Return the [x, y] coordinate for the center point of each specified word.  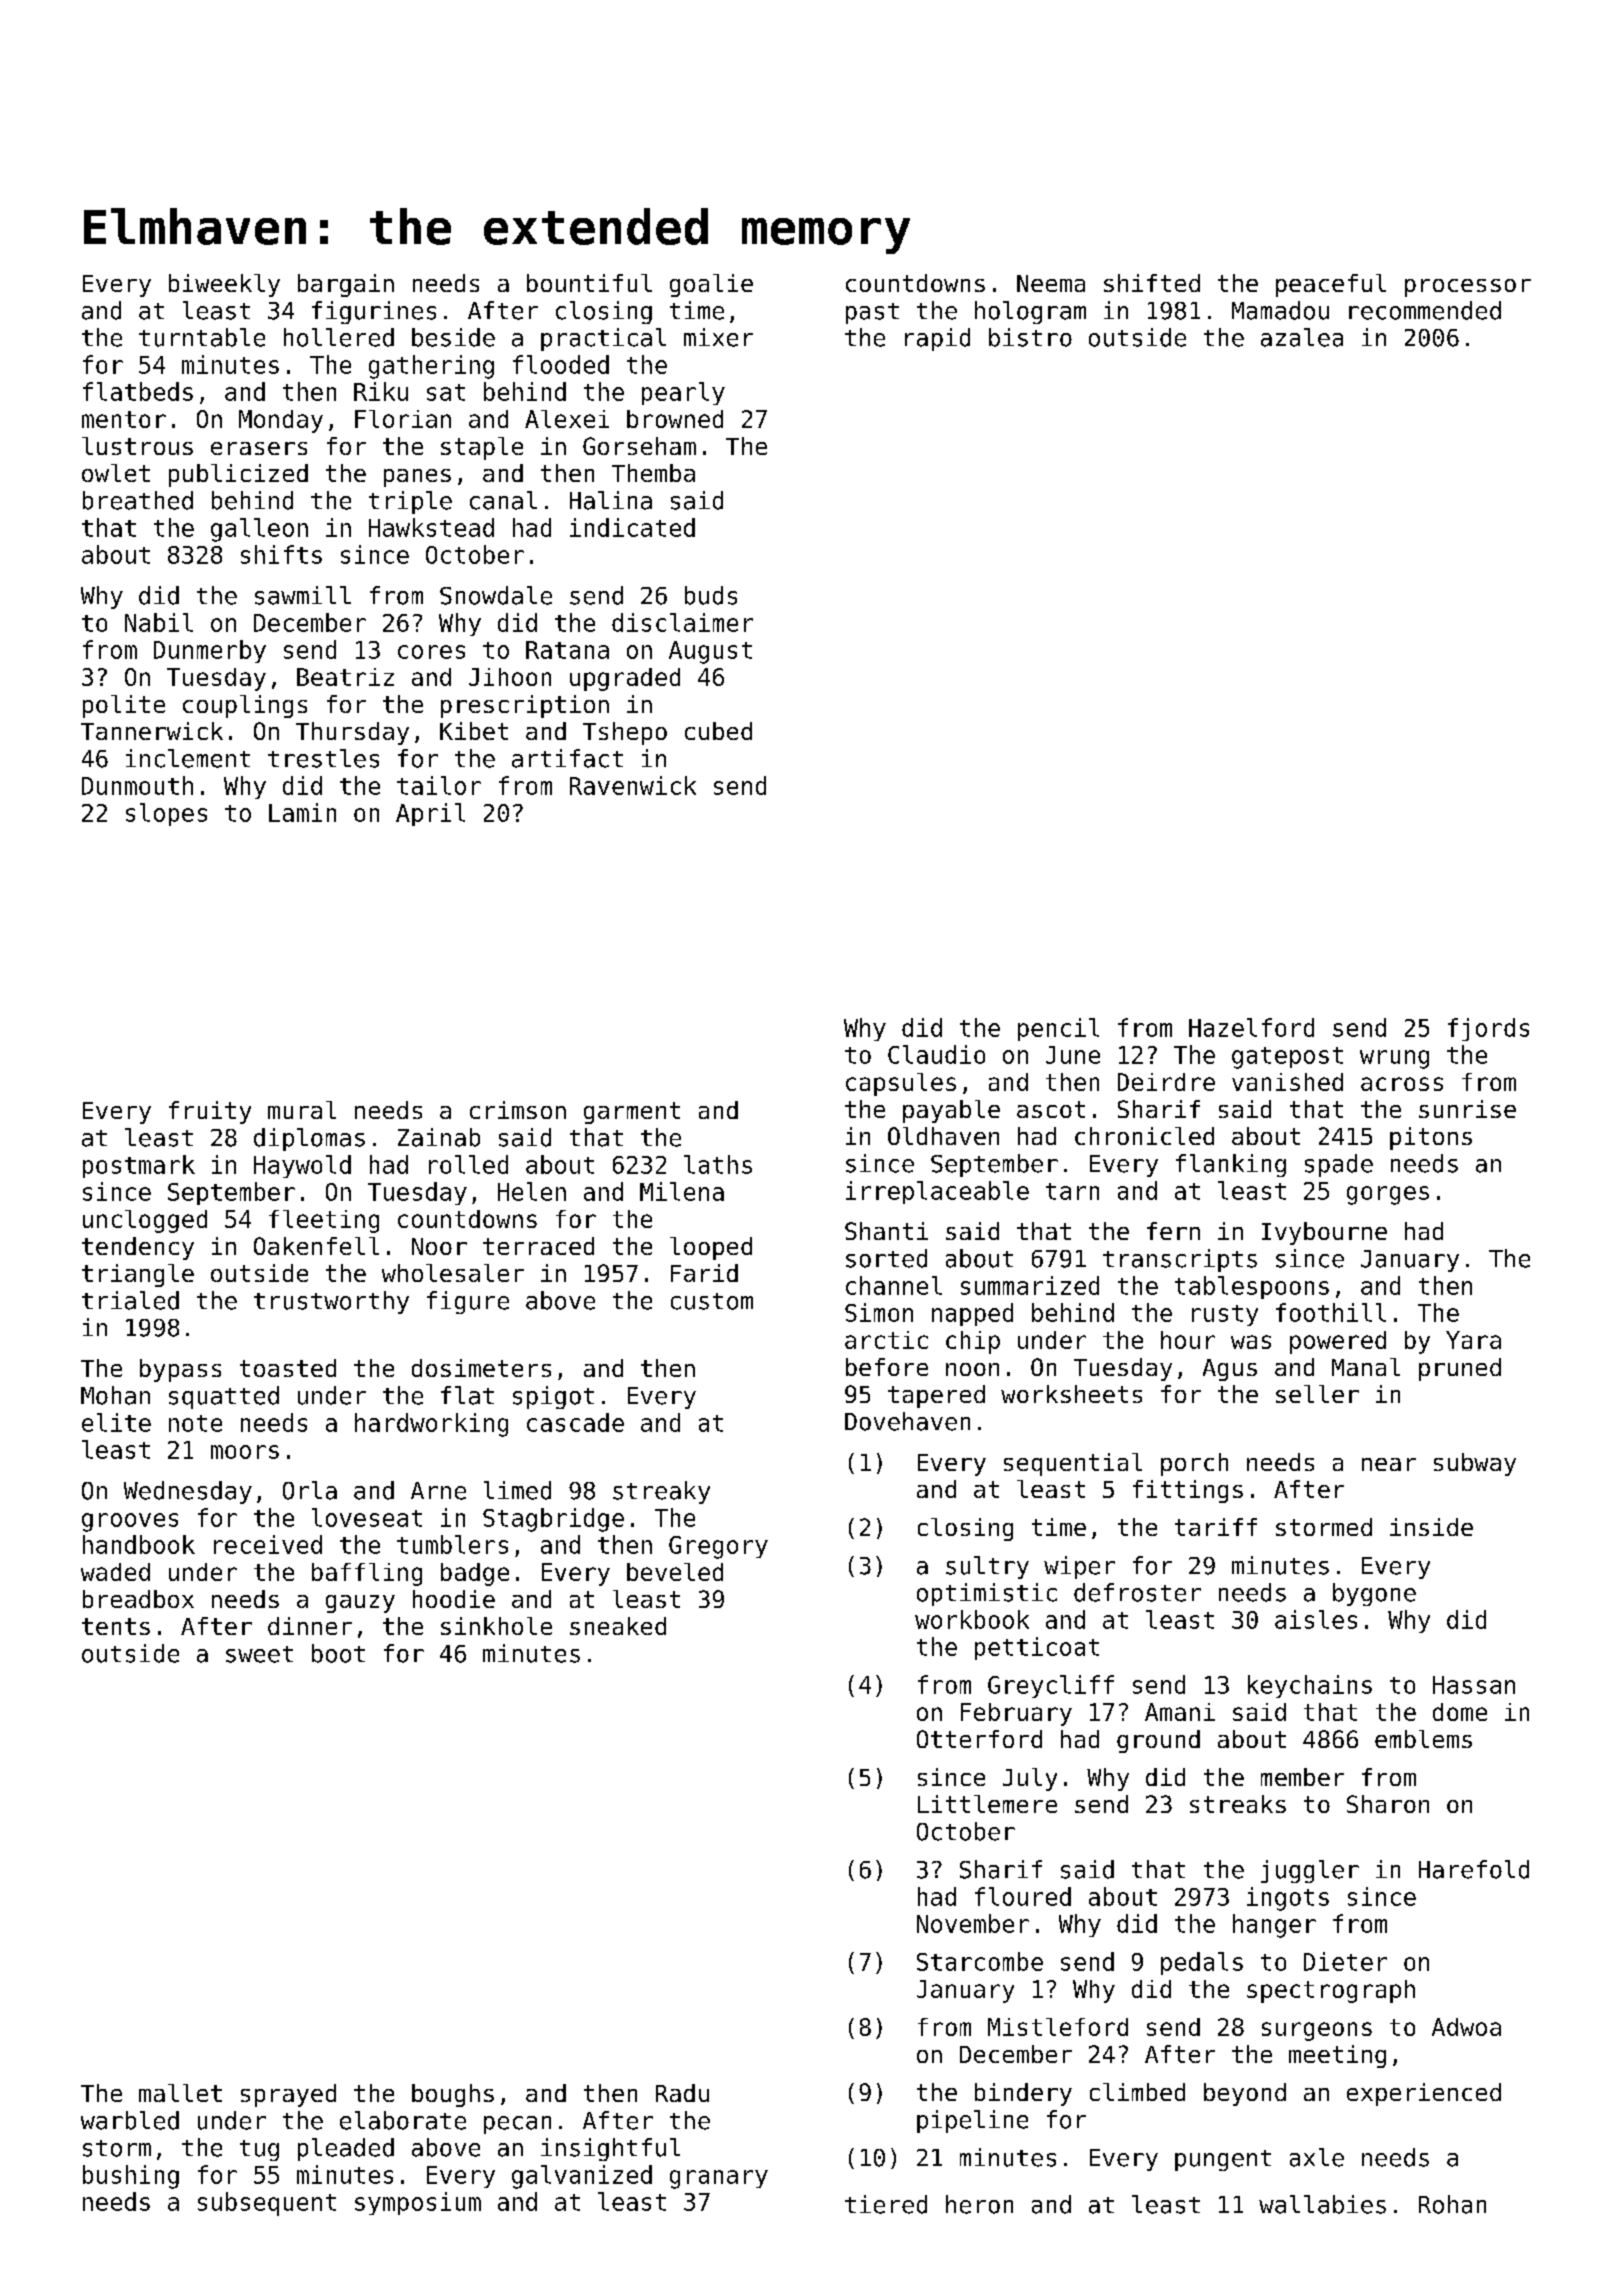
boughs [453, 2095]
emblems [1423, 1739]
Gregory [718, 1547]
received [268, 1544]
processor [1468, 288]
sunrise [1467, 1109]
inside [1431, 1527]
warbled [130, 2120]
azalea [1302, 337]
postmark [139, 1166]
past [872, 313]
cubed [718, 731]
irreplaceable [937, 1192]
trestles [323, 758]
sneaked [618, 1626]
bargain [346, 285]
